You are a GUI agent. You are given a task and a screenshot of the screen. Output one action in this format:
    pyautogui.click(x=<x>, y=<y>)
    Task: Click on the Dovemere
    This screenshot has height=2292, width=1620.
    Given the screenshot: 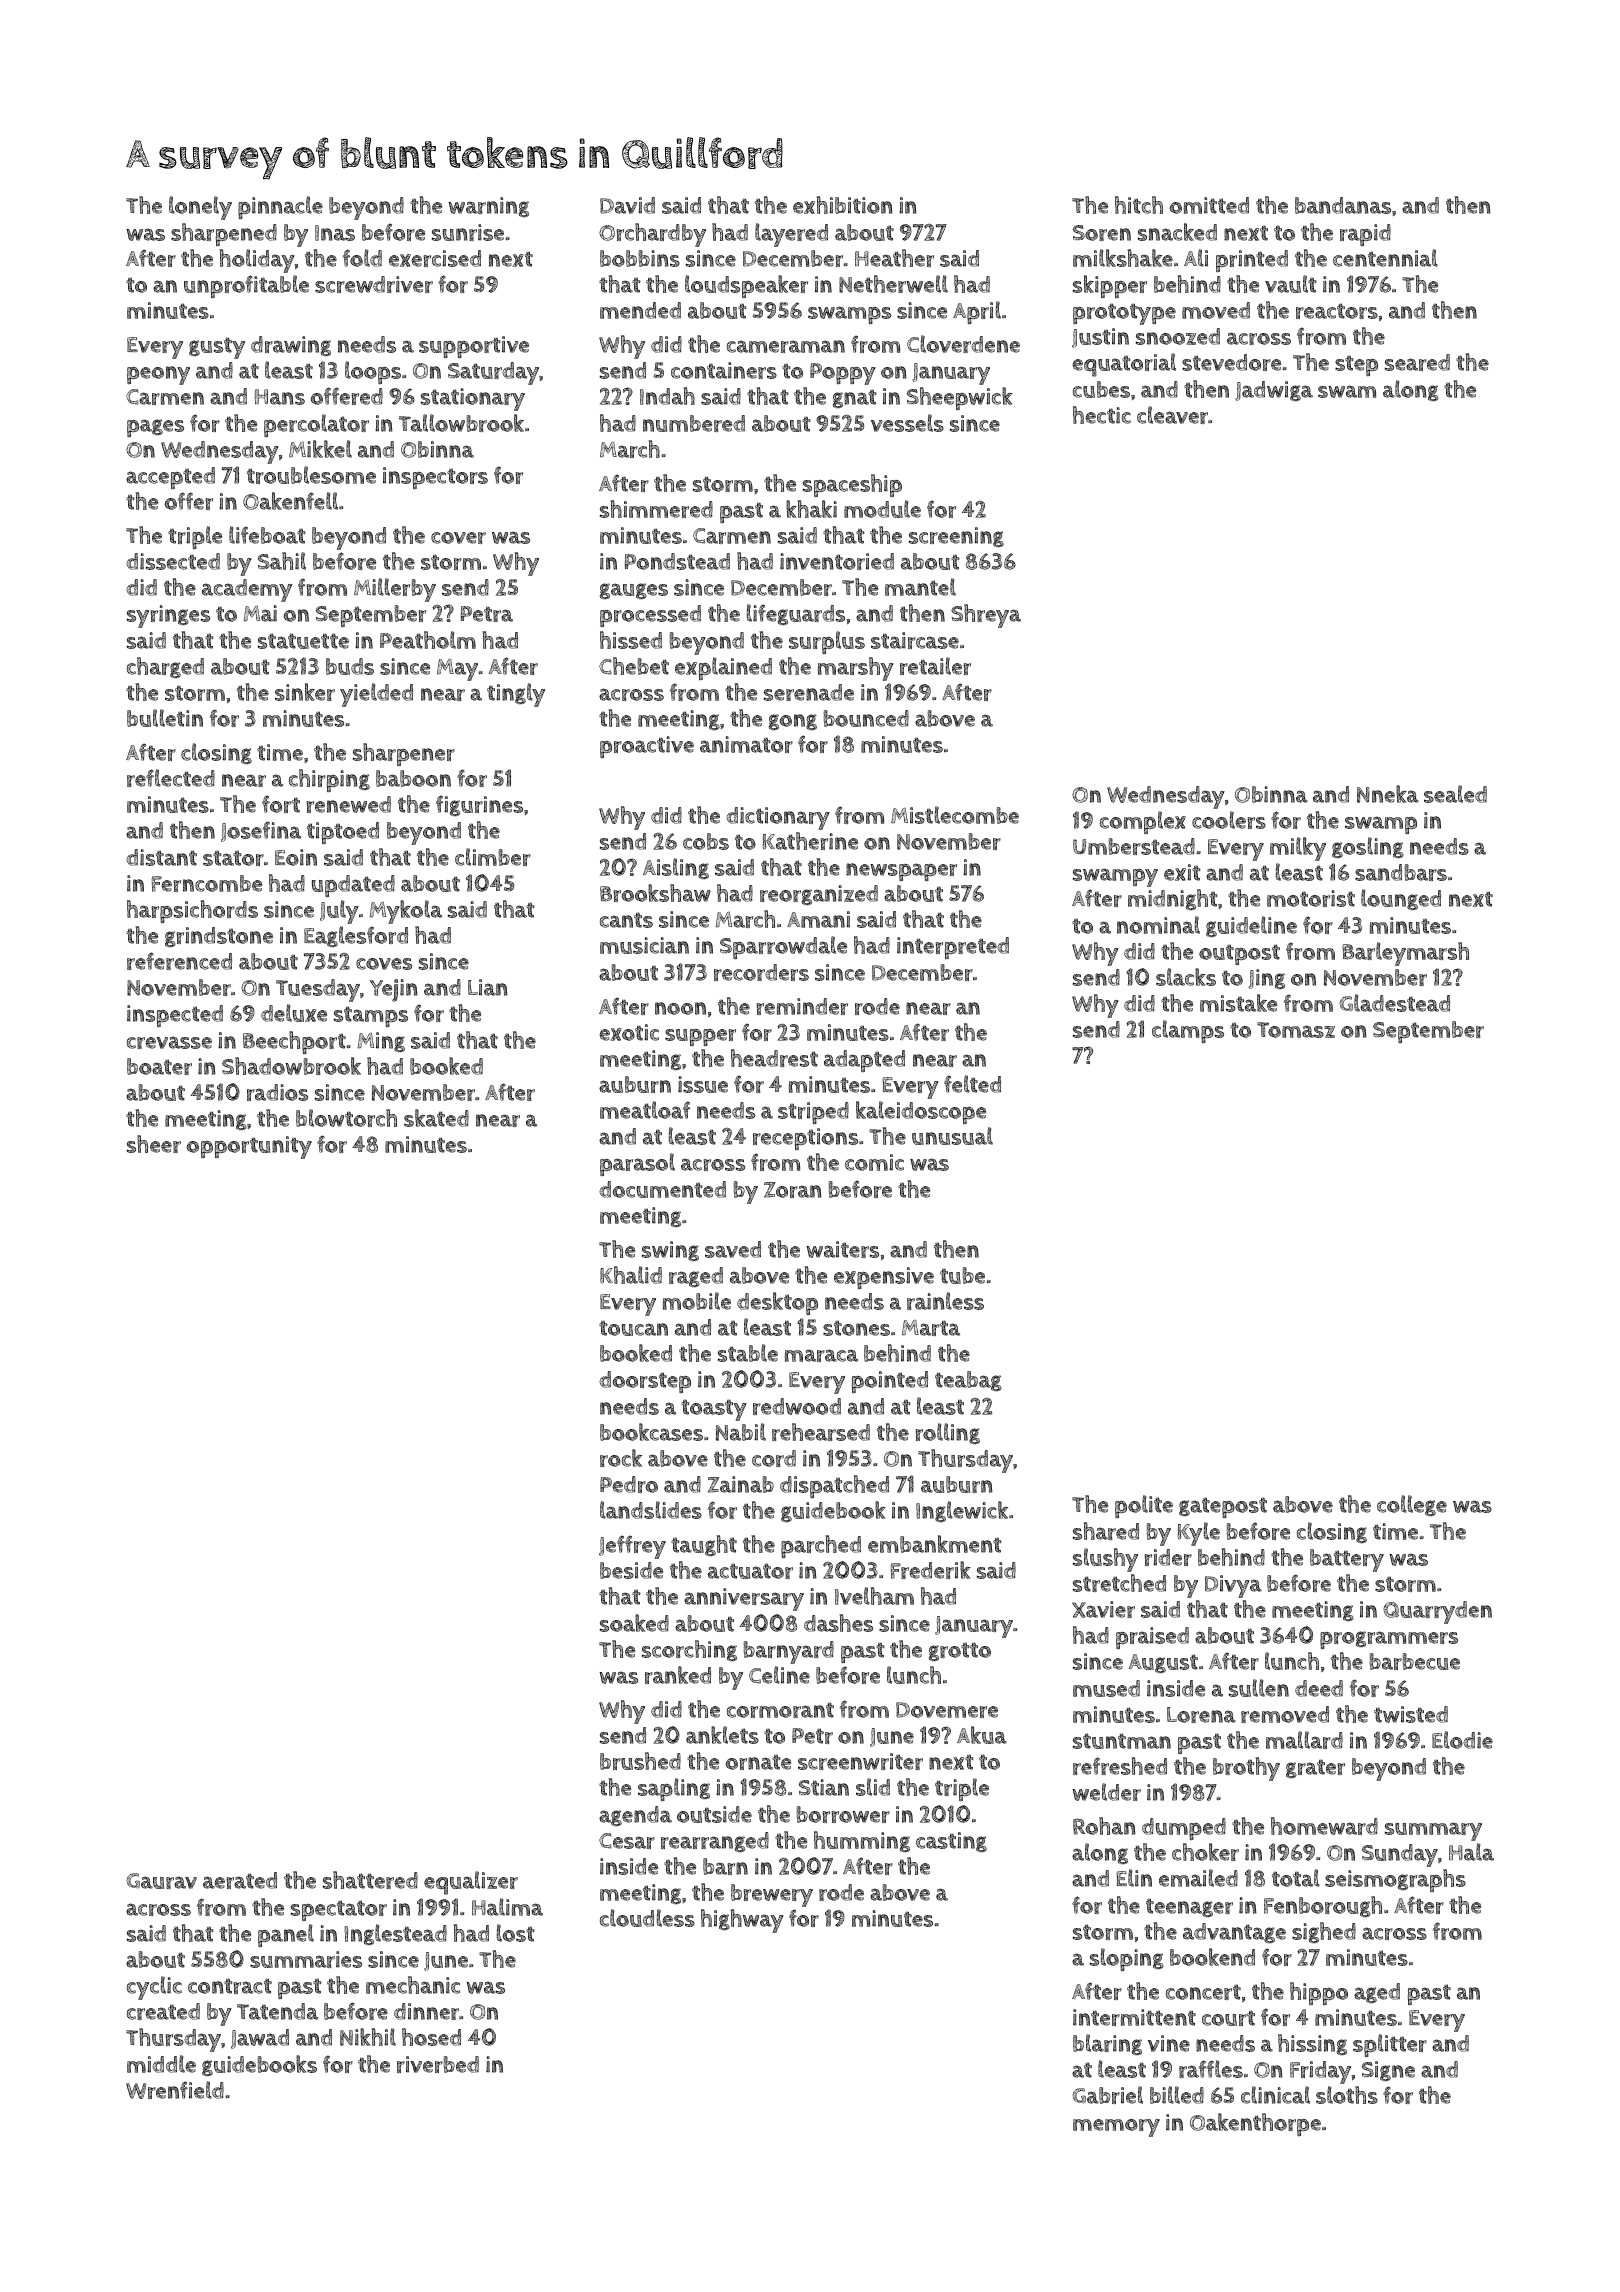 What is the action you would take?
    pyautogui.click(x=947, y=1710)
